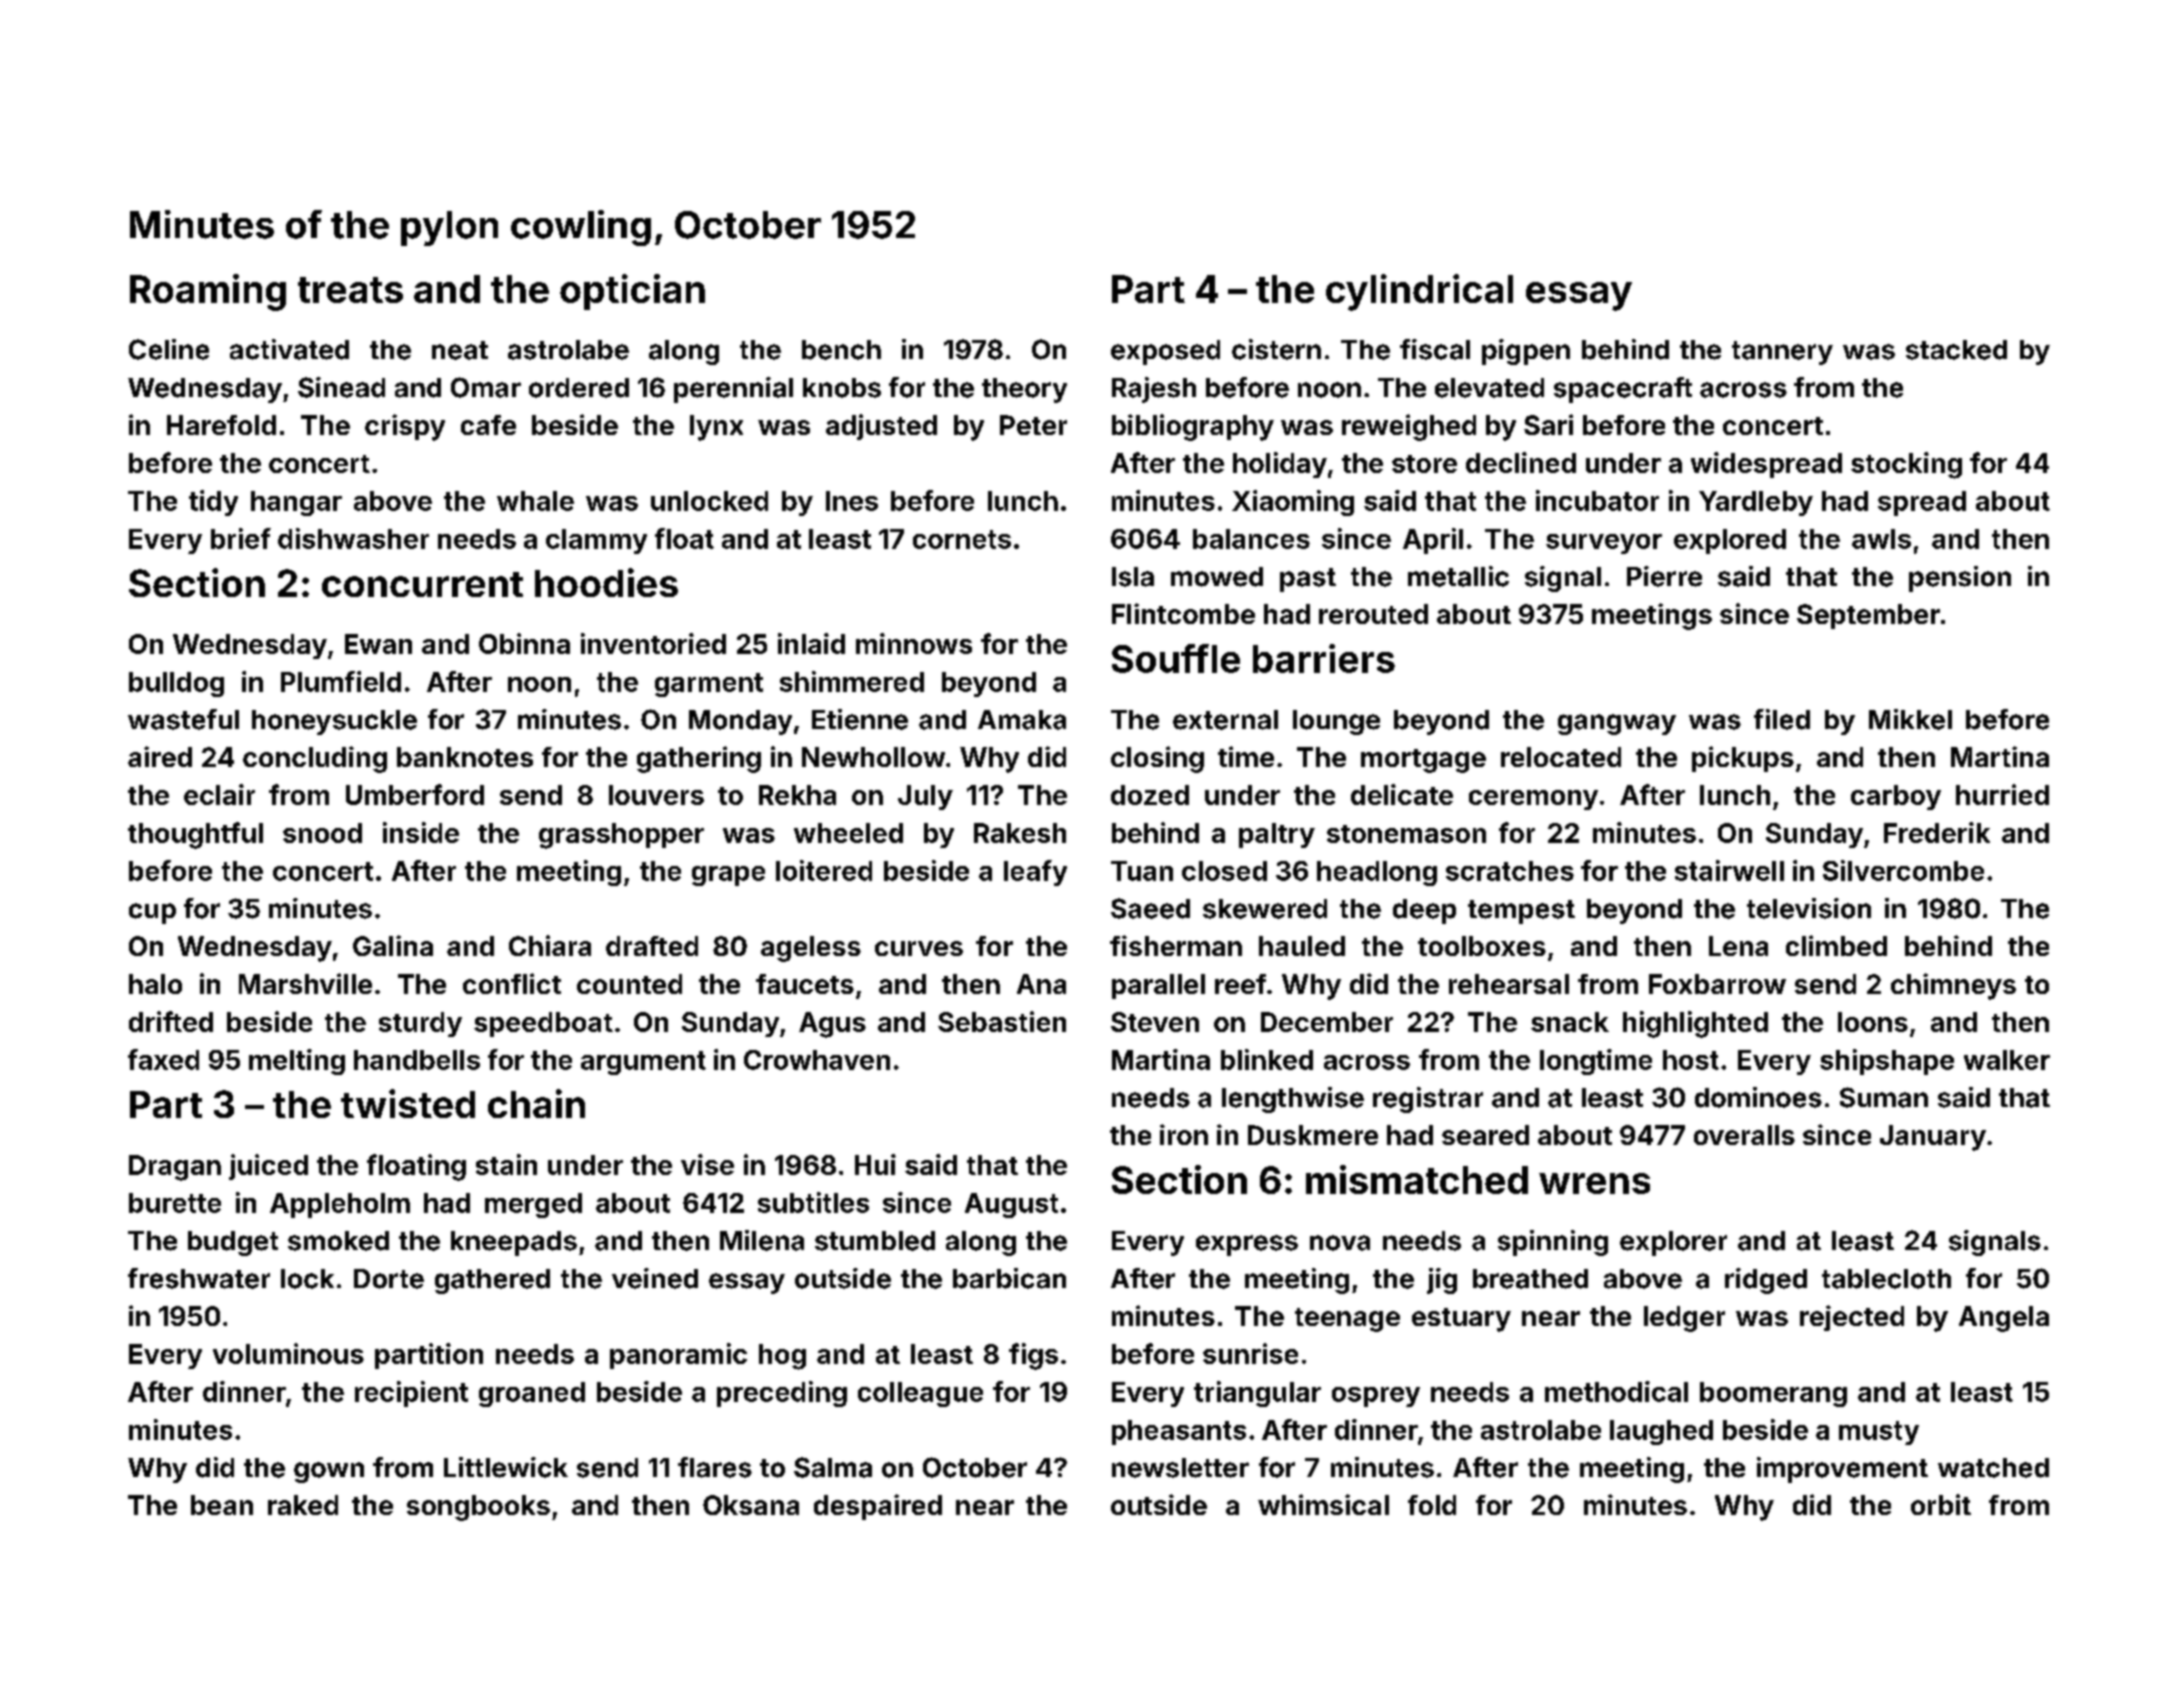 The height and width of the page is (1683, 2178). What do you see at coordinates (163, 1059) in the page?
I see `faxed` at bounding box center [163, 1059].
